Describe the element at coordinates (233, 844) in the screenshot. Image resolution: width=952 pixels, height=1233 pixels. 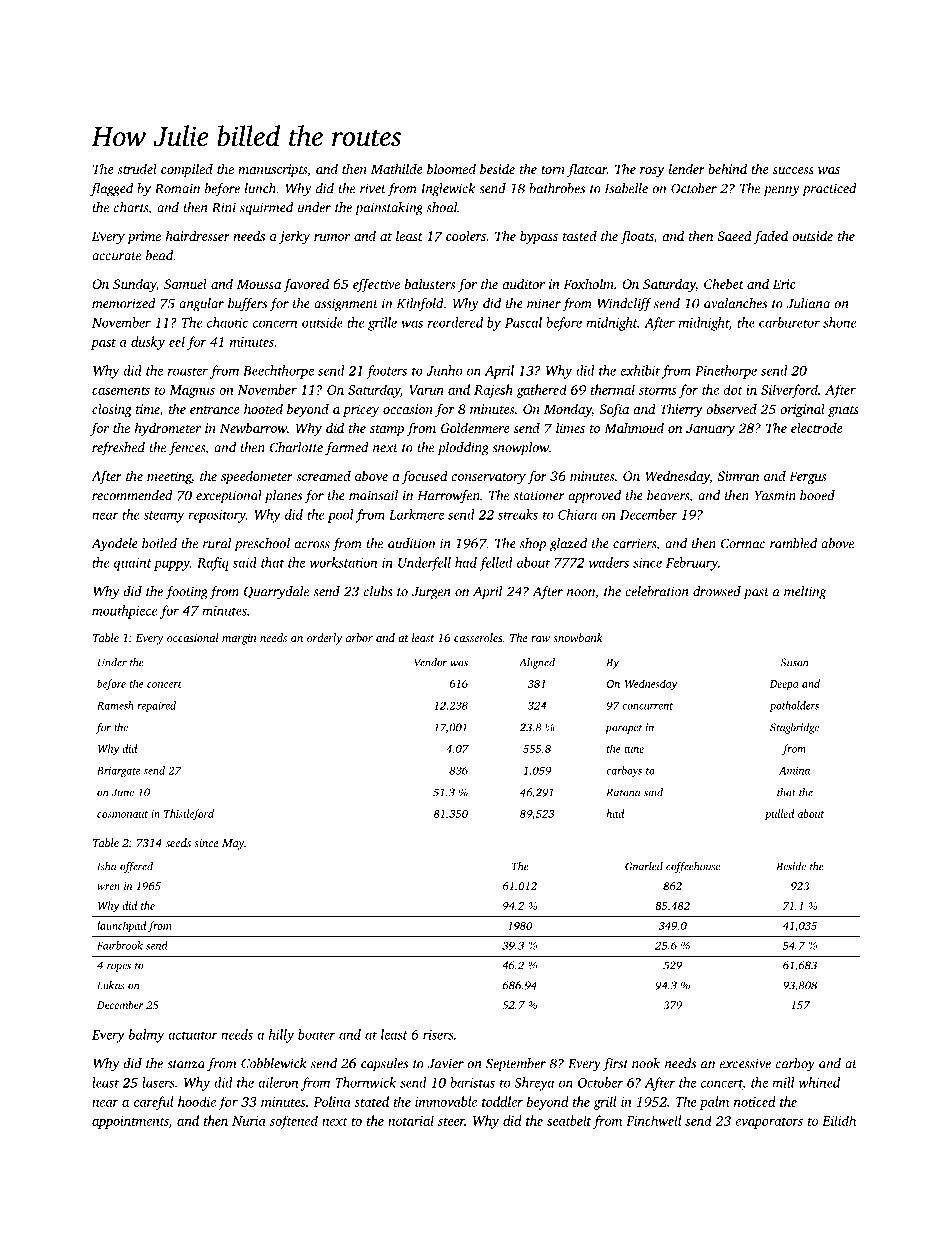
I see `May` at that location.
